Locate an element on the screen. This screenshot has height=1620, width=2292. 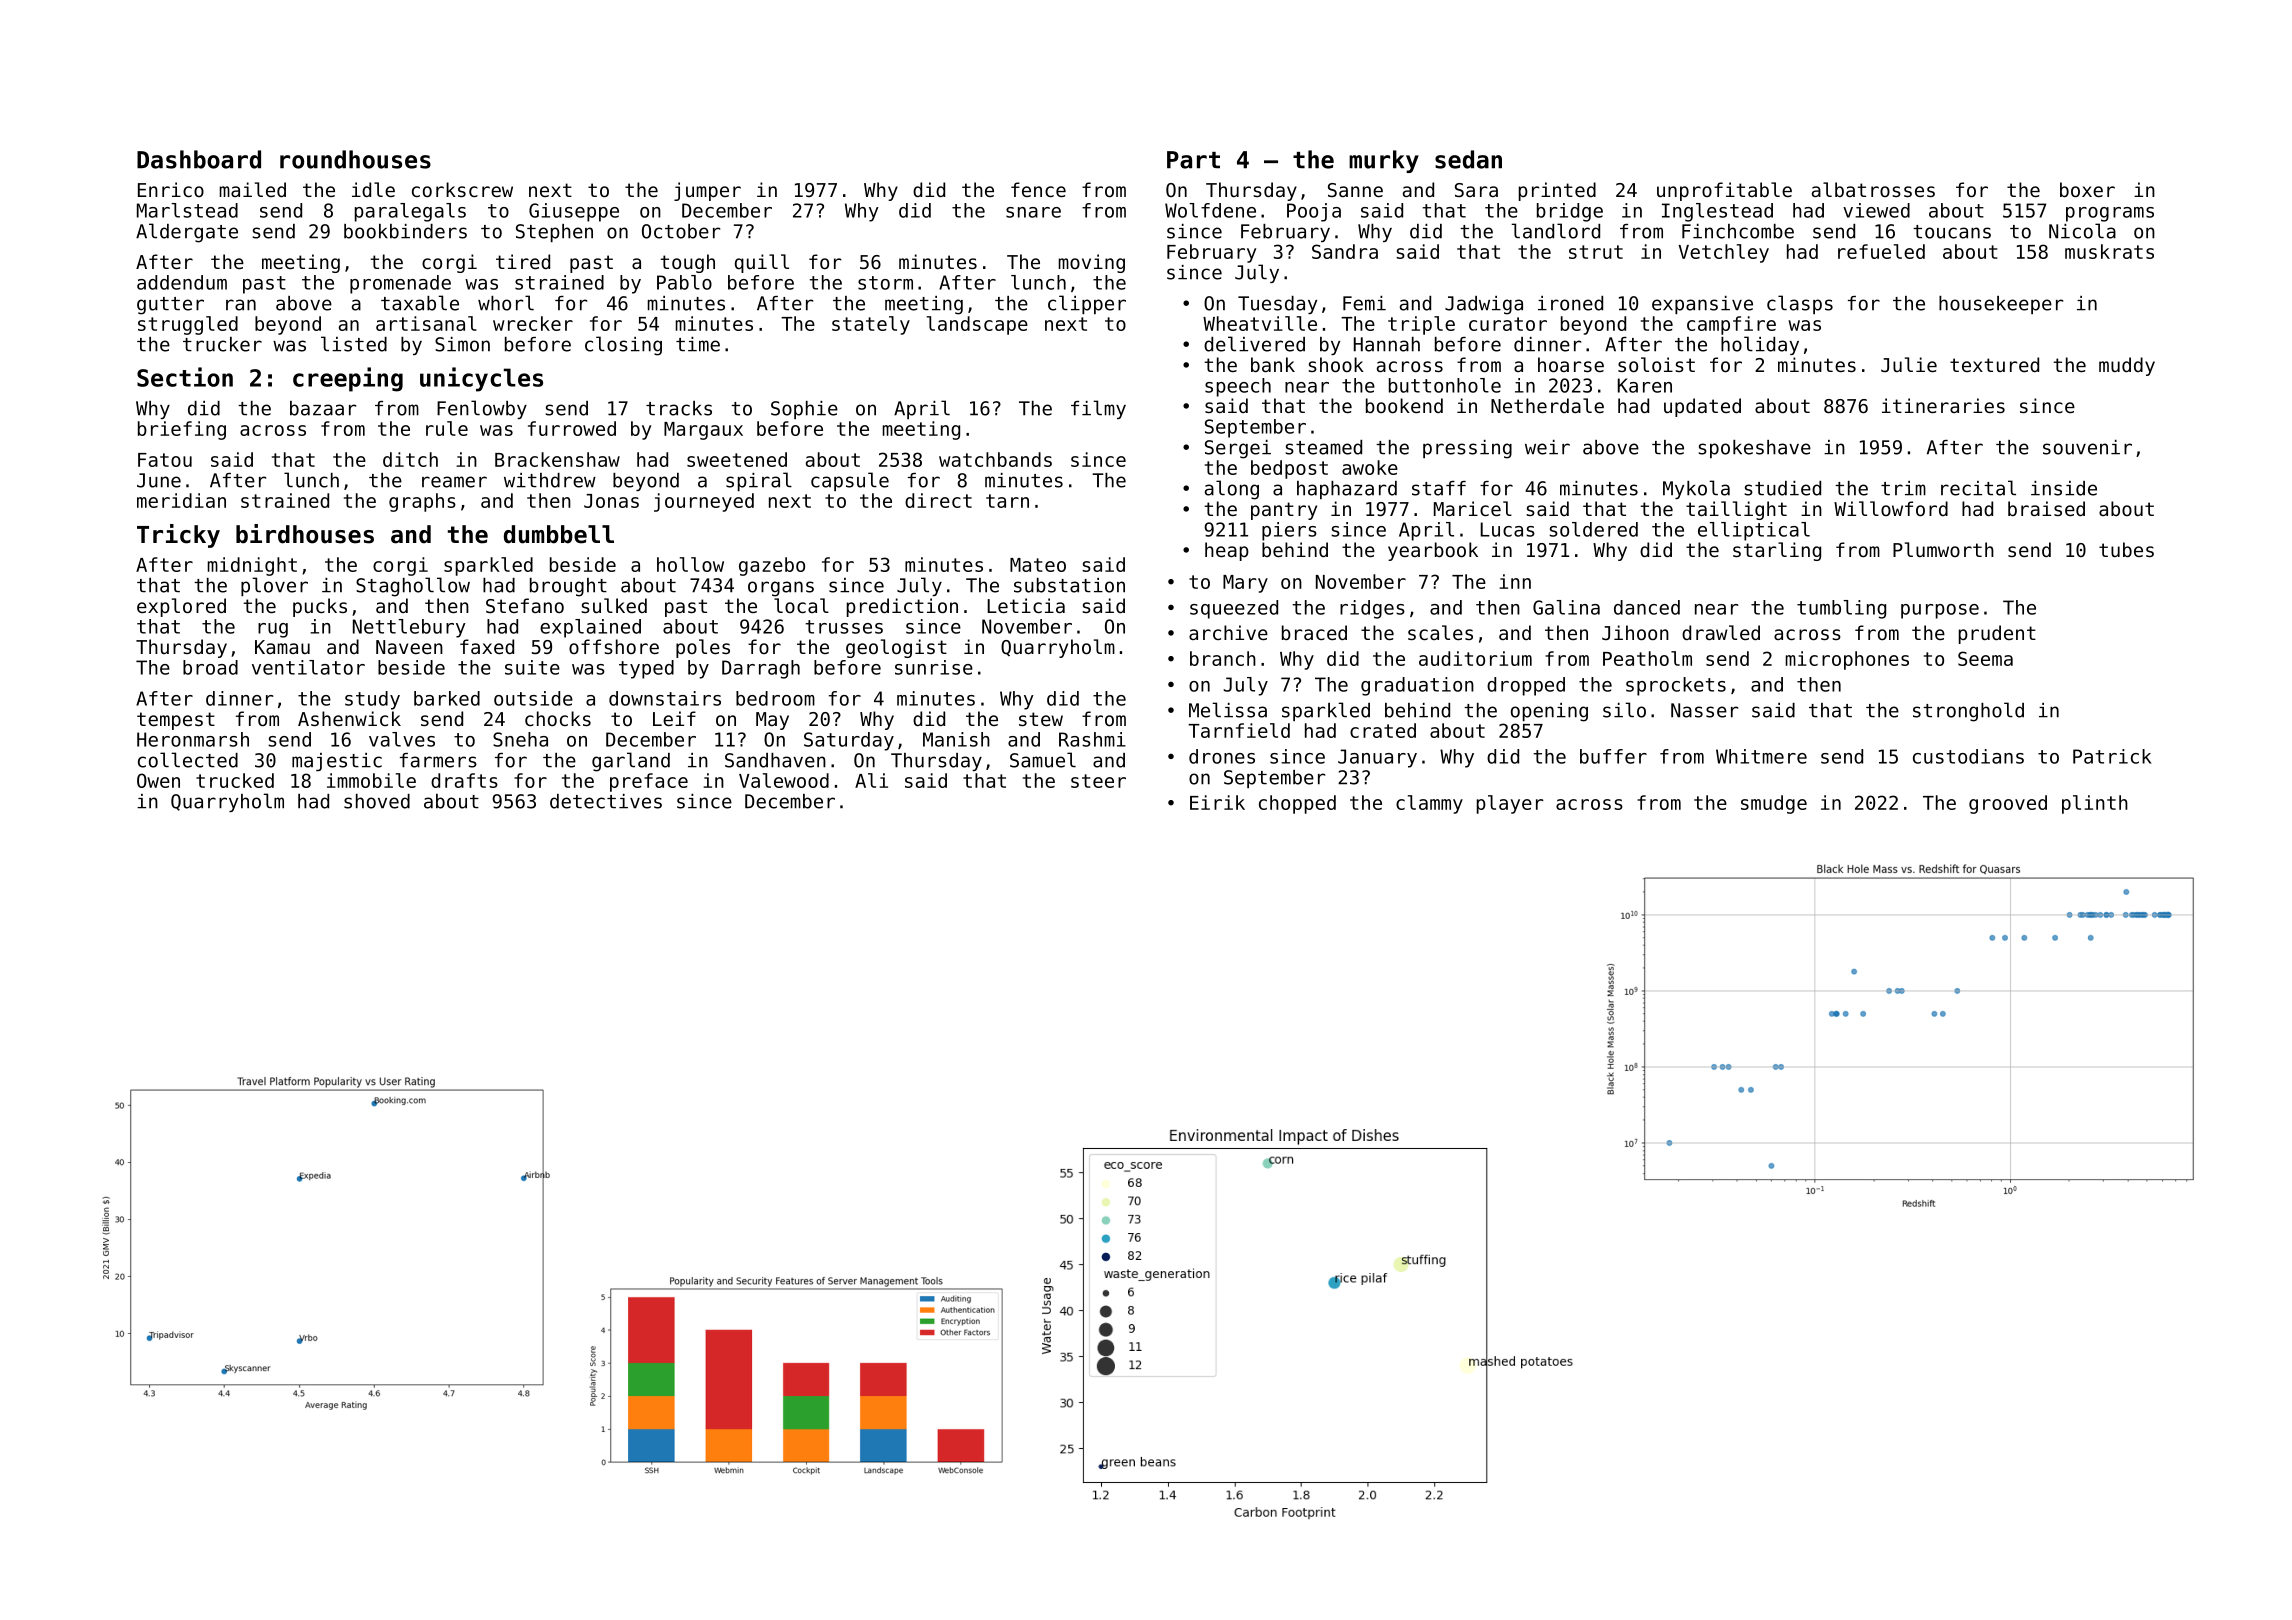
tubes is located at coordinates (2126, 549).
